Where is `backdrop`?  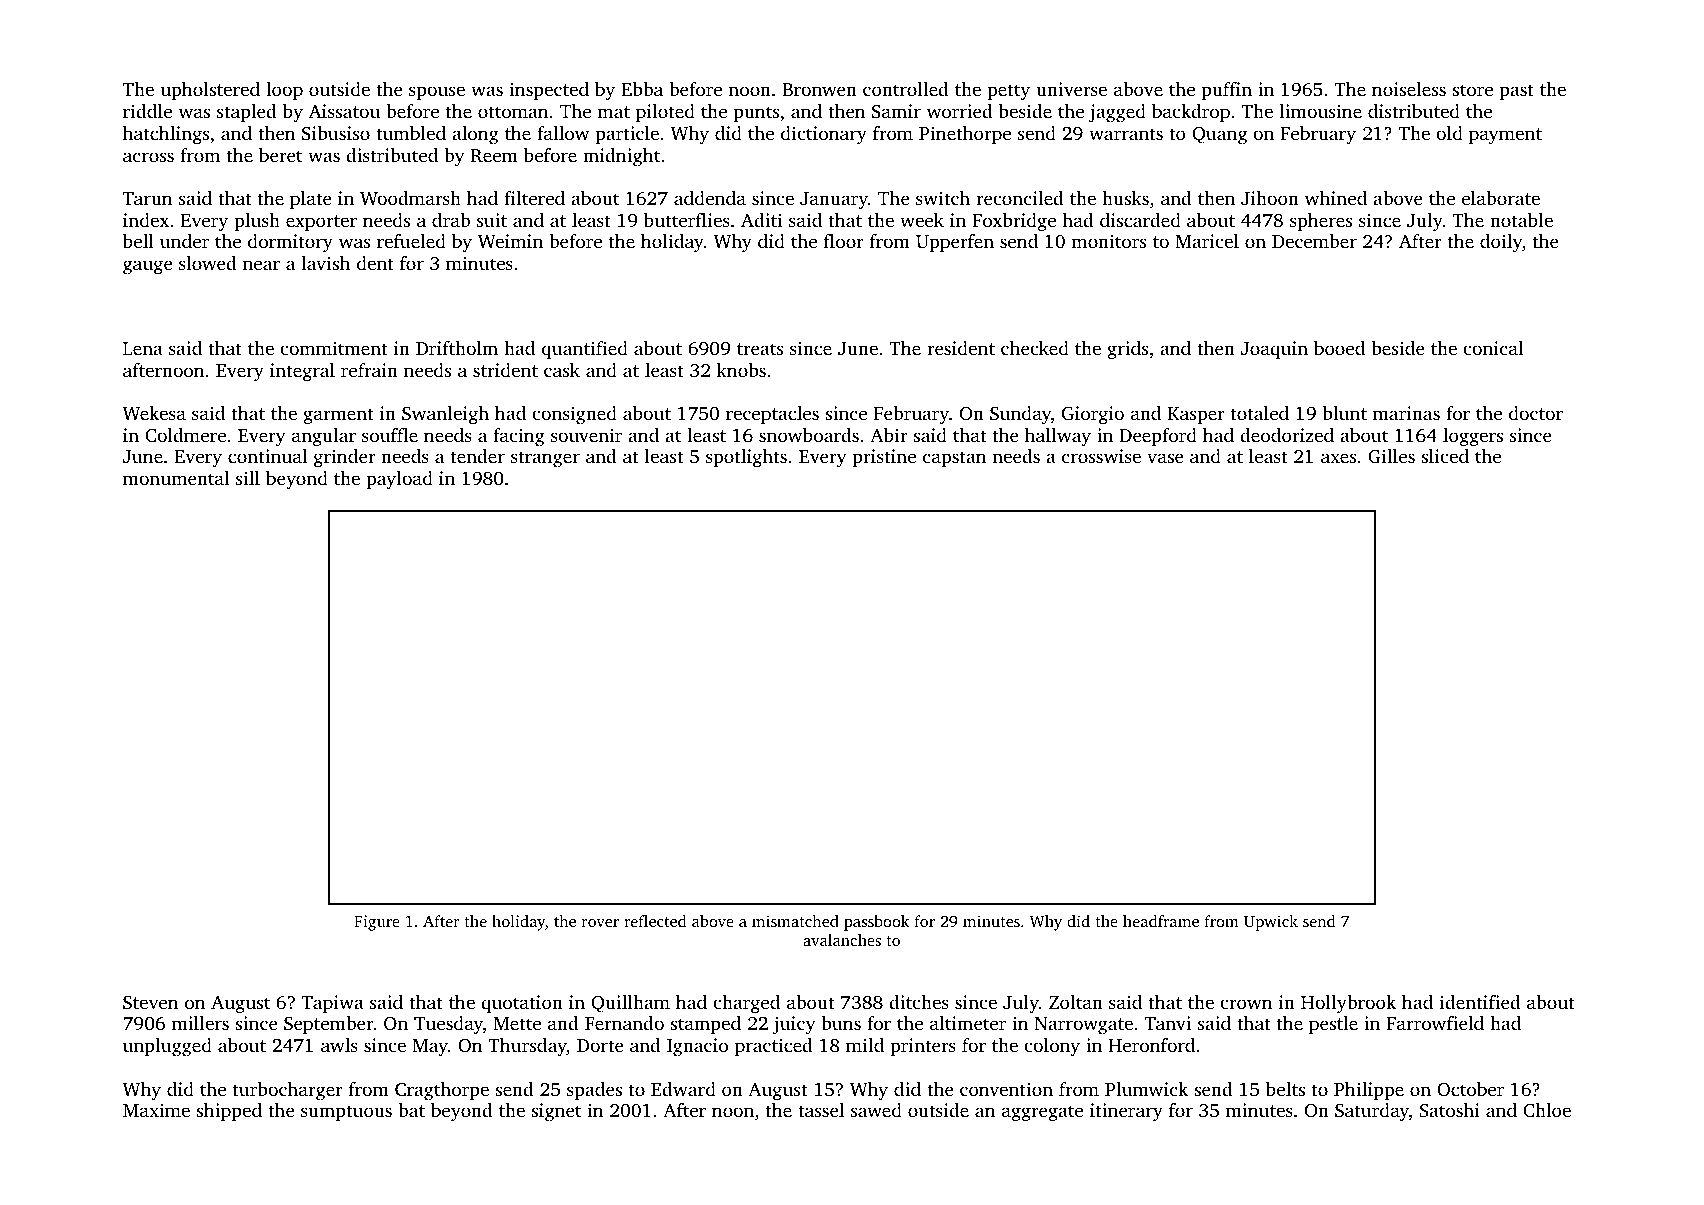
backdrop is located at coordinates (1191, 113).
